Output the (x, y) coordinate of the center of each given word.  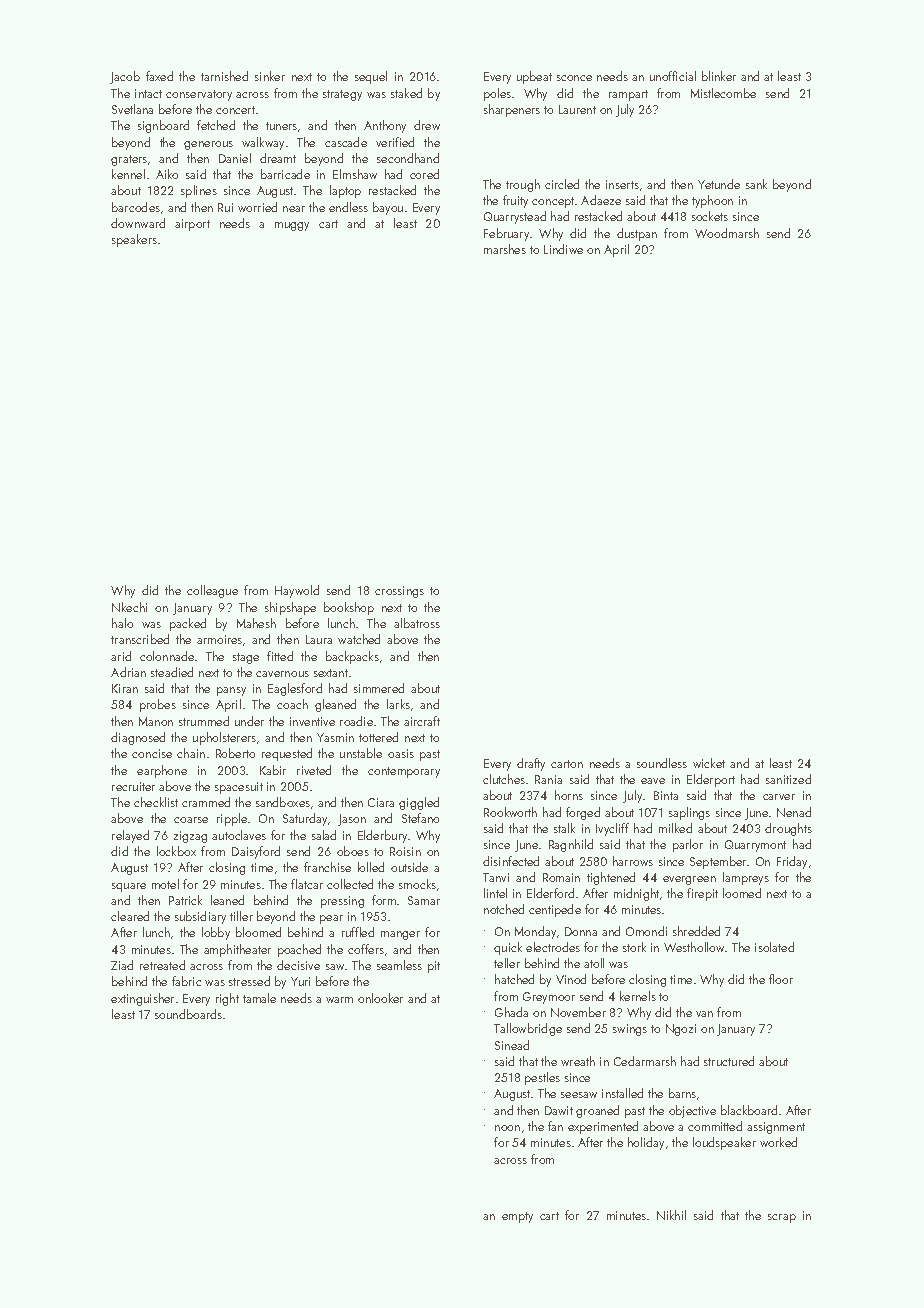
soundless (662, 763)
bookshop (349, 608)
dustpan (637, 234)
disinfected (511, 861)
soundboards (188, 1014)
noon (507, 1128)
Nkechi (129, 607)
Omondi (646, 931)
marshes (505, 249)
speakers (134, 240)
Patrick (185, 900)
